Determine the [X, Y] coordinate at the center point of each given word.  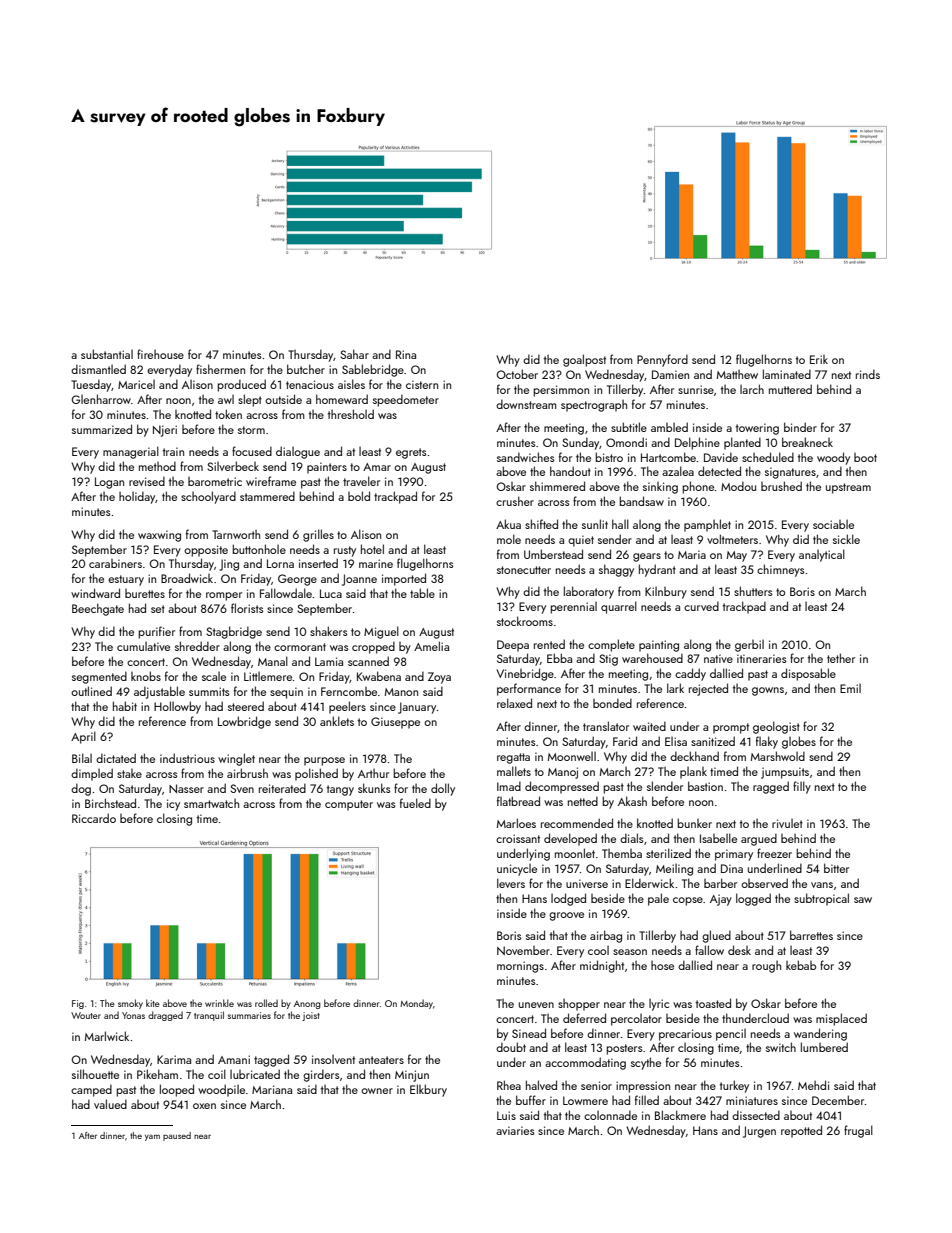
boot [865, 457]
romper [224, 596]
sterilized [668, 853]
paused [177, 1136]
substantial [107, 354]
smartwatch [211, 803]
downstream [526, 404]
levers [511, 883]
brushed [781, 486]
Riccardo [94, 818]
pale [658, 899]
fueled [415, 803]
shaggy [616, 570]
